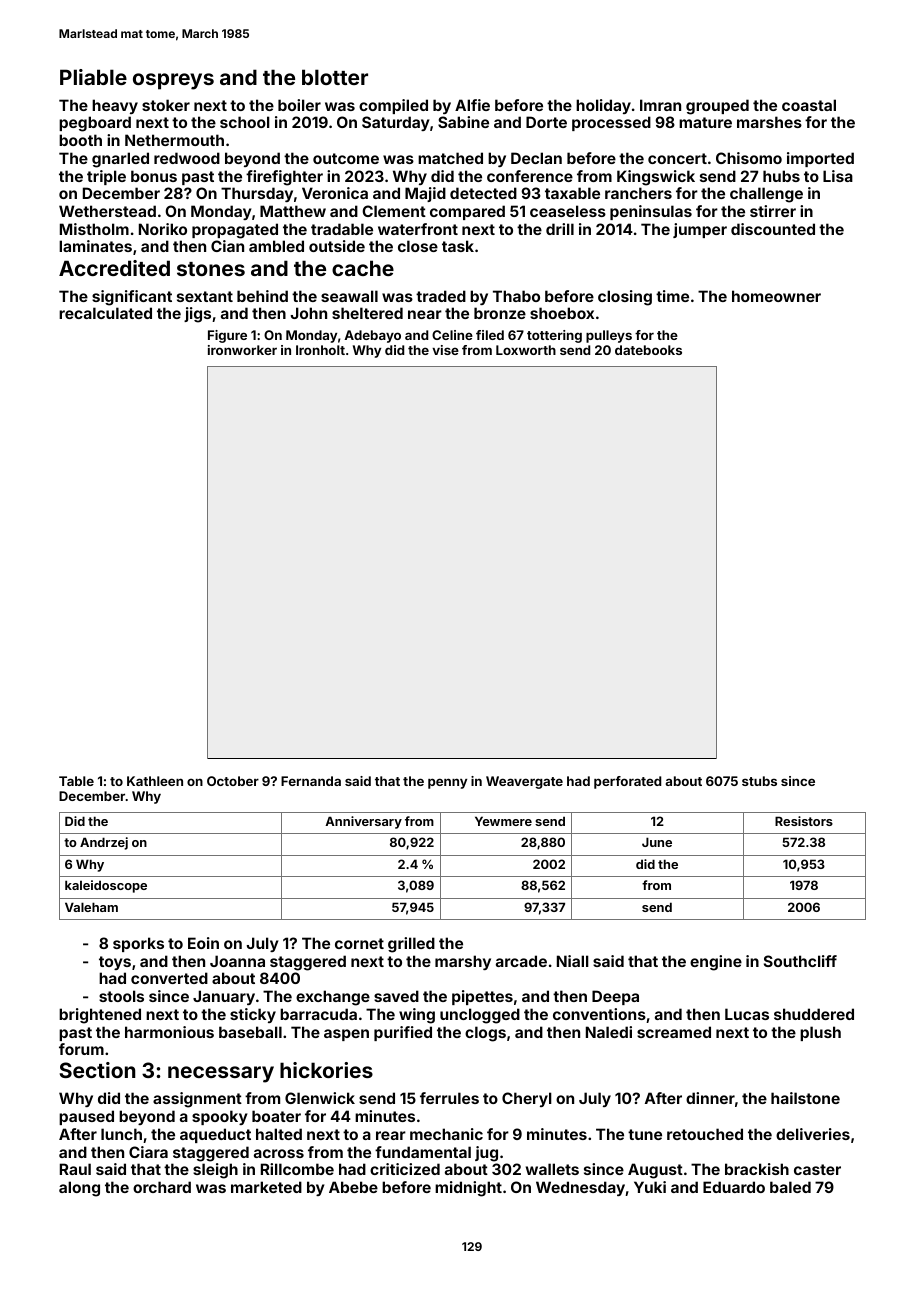  What do you see at coordinates (672, 296) in the screenshot?
I see `time` at bounding box center [672, 296].
